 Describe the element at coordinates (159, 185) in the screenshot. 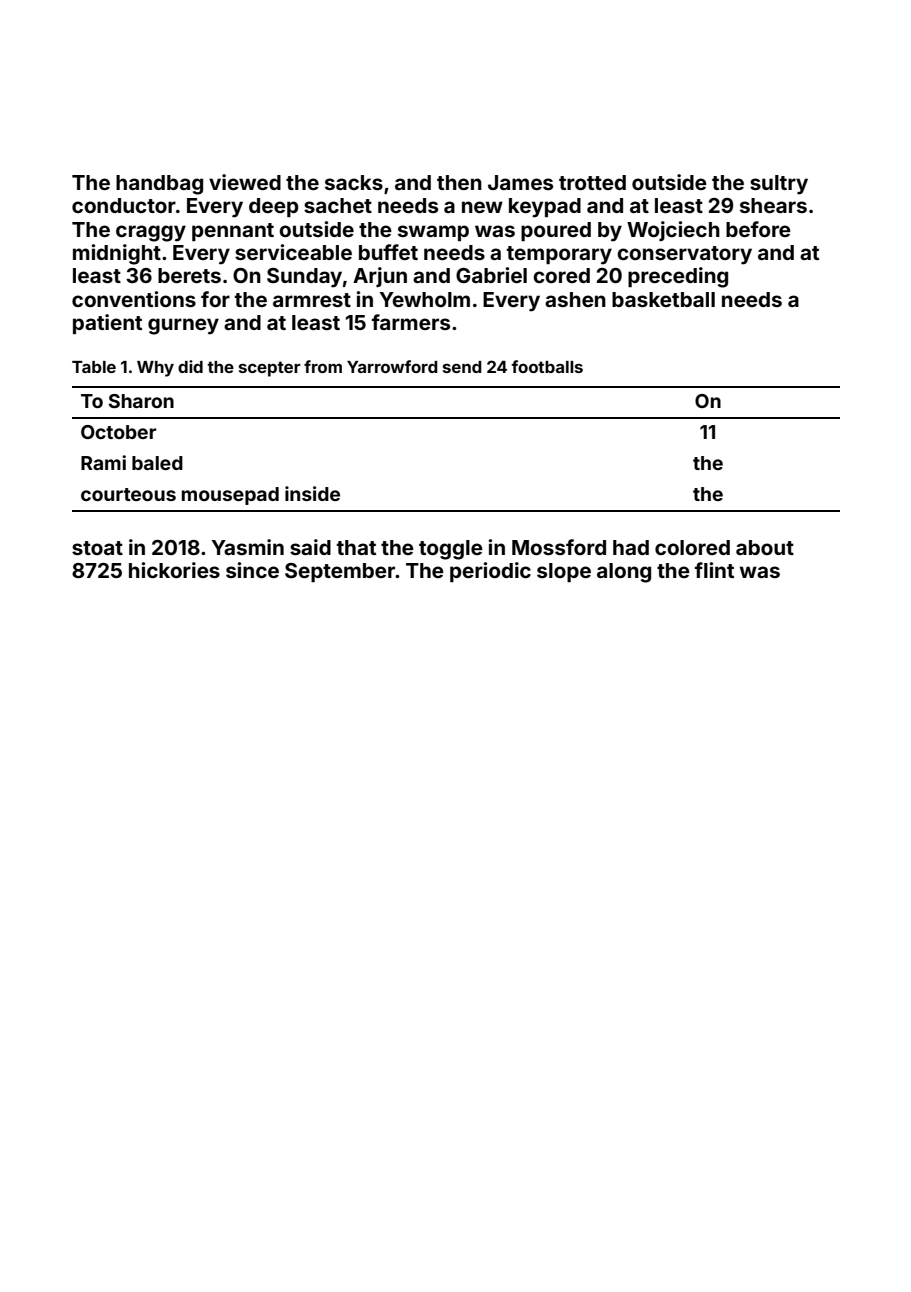

I see `handbag` at that location.
